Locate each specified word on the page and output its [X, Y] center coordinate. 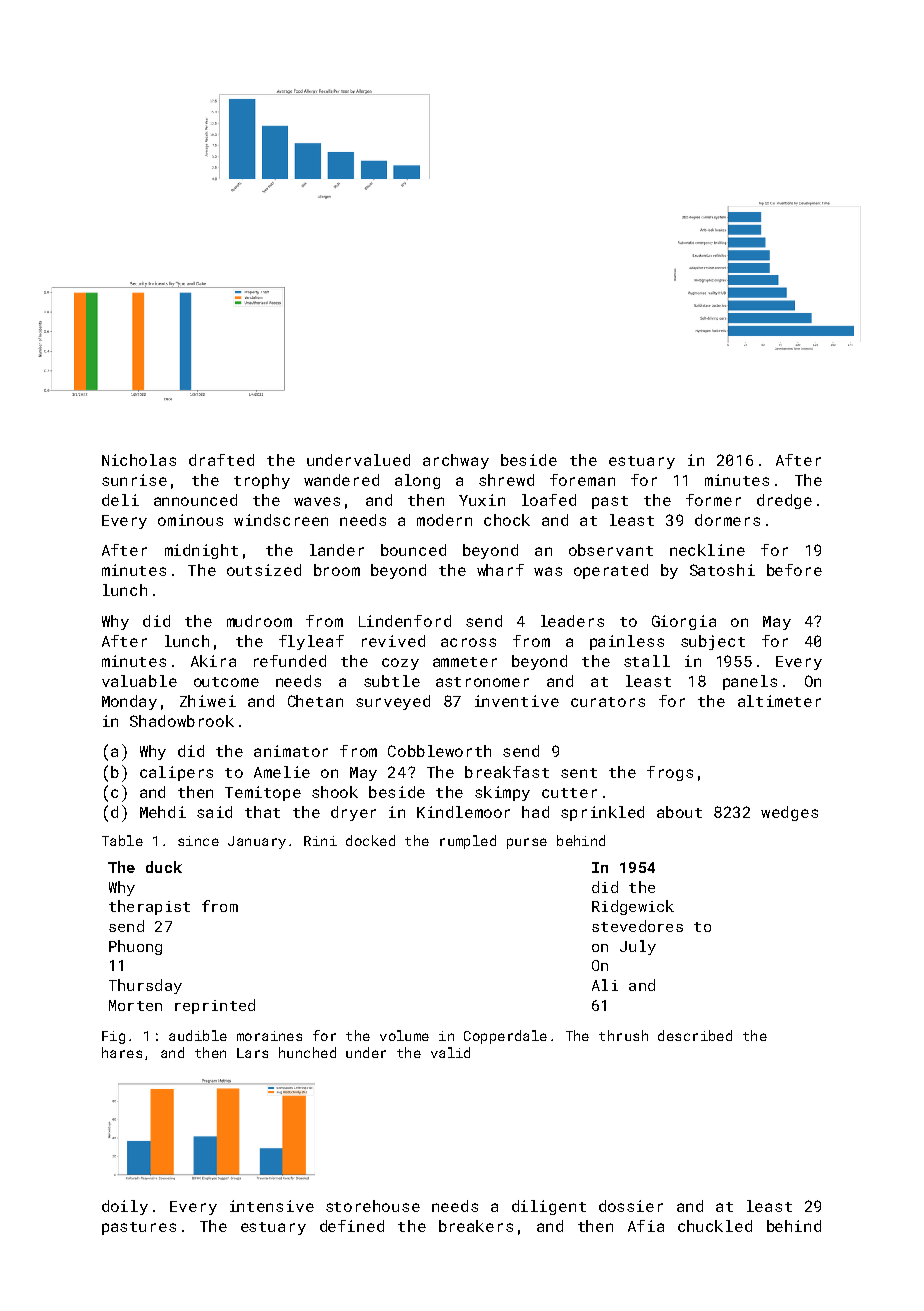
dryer [353, 813]
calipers [176, 773]
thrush [623, 1035]
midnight [201, 551]
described [695, 1035]
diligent [549, 1207]
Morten [135, 1005]
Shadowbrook [182, 721]
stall [647, 661]
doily [125, 1207]
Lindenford [405, 621]
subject [713, 642]
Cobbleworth [439, 751]
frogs [670, 773]
